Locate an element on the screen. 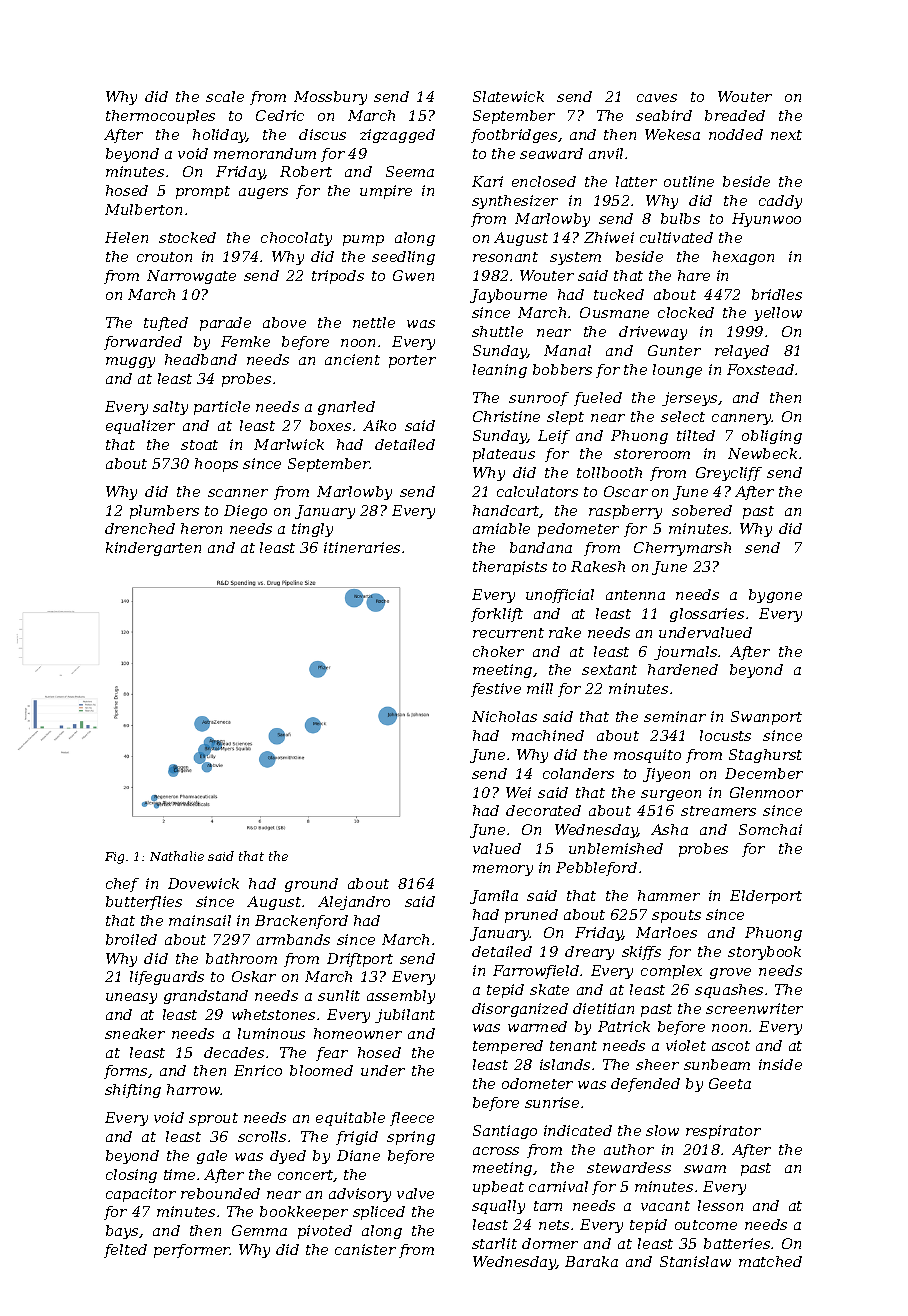  bandana is located at coordinates (541, 547).
